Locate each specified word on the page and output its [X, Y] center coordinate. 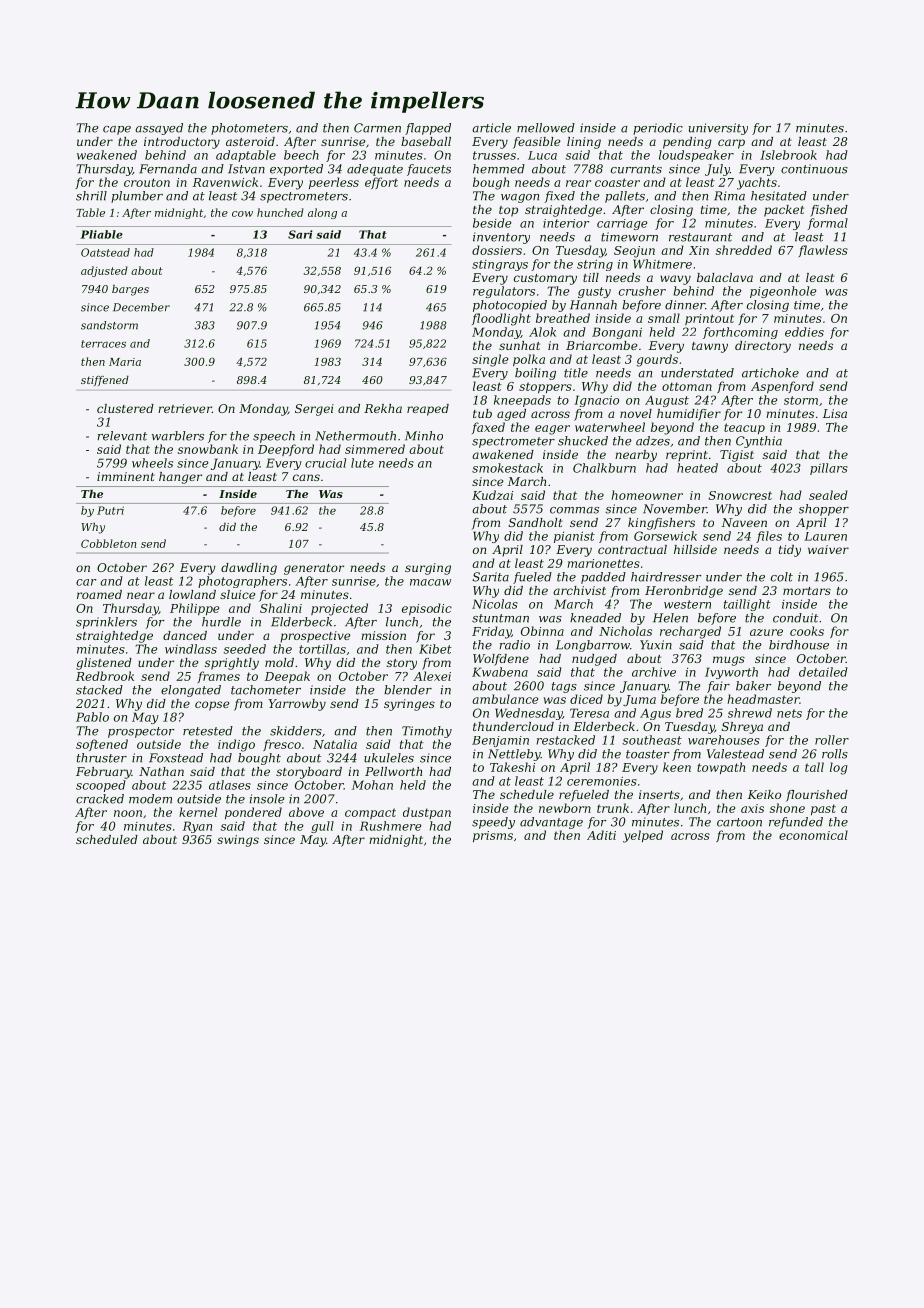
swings [238, 841]
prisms [493, 836]
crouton [147, 182]
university [718, 129]
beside [492, 223]
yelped [643, 836]
